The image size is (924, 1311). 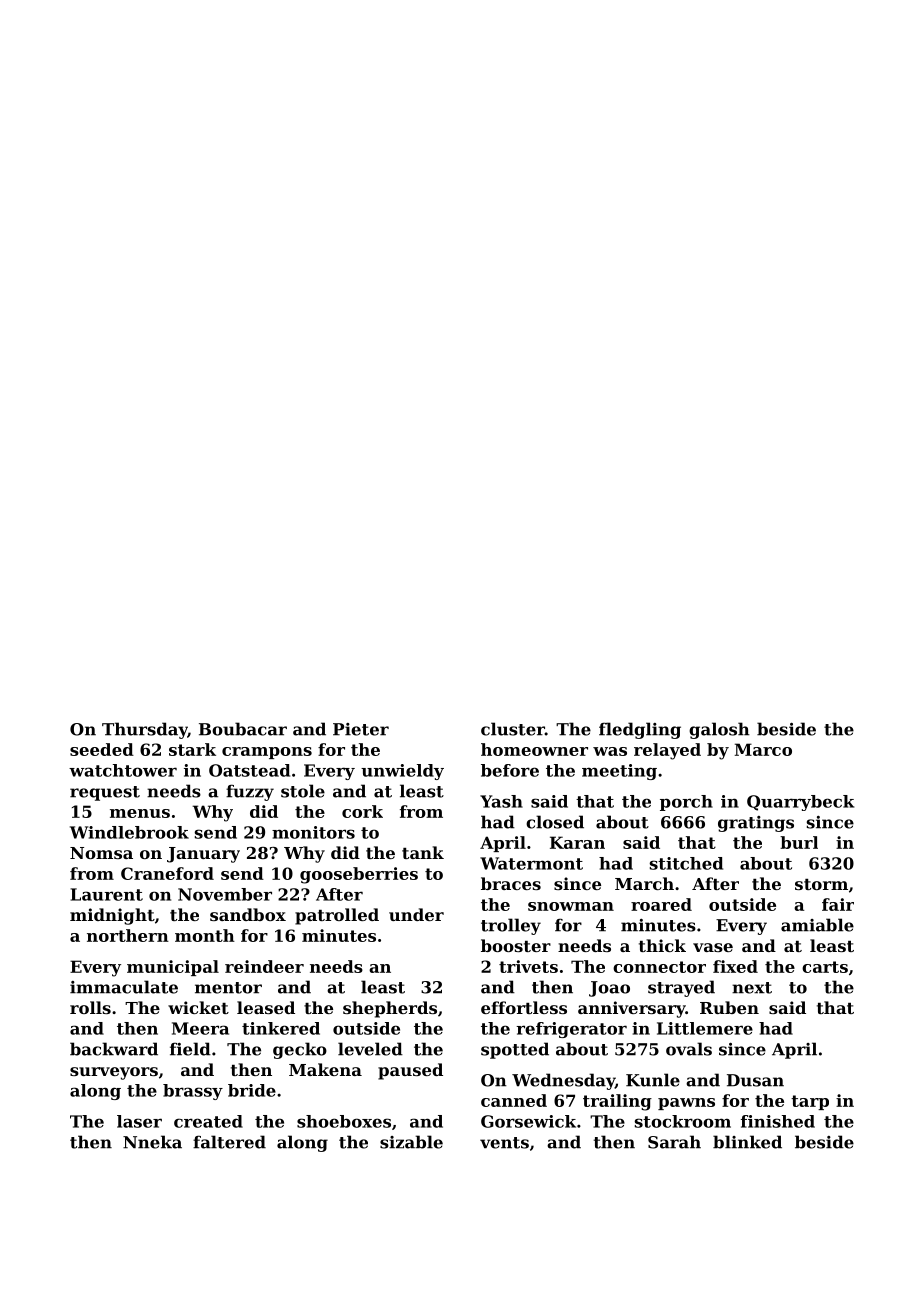 What do you see at coordinates (719, 730) in the screenshot?
I see `galosh` at bounding box center [719, 730].
